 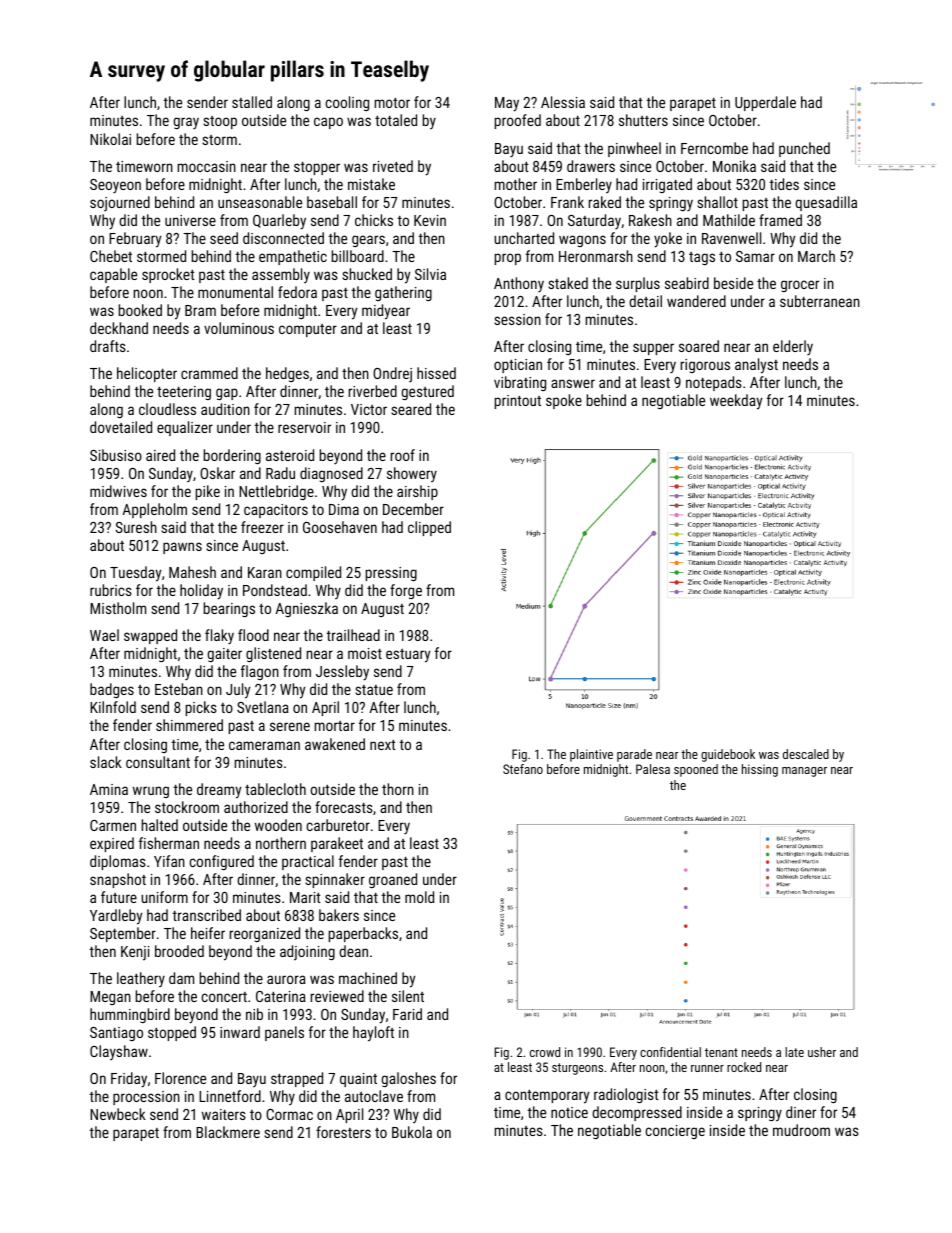 I want to click on Newbeck, so click(x=118, y=1114).
